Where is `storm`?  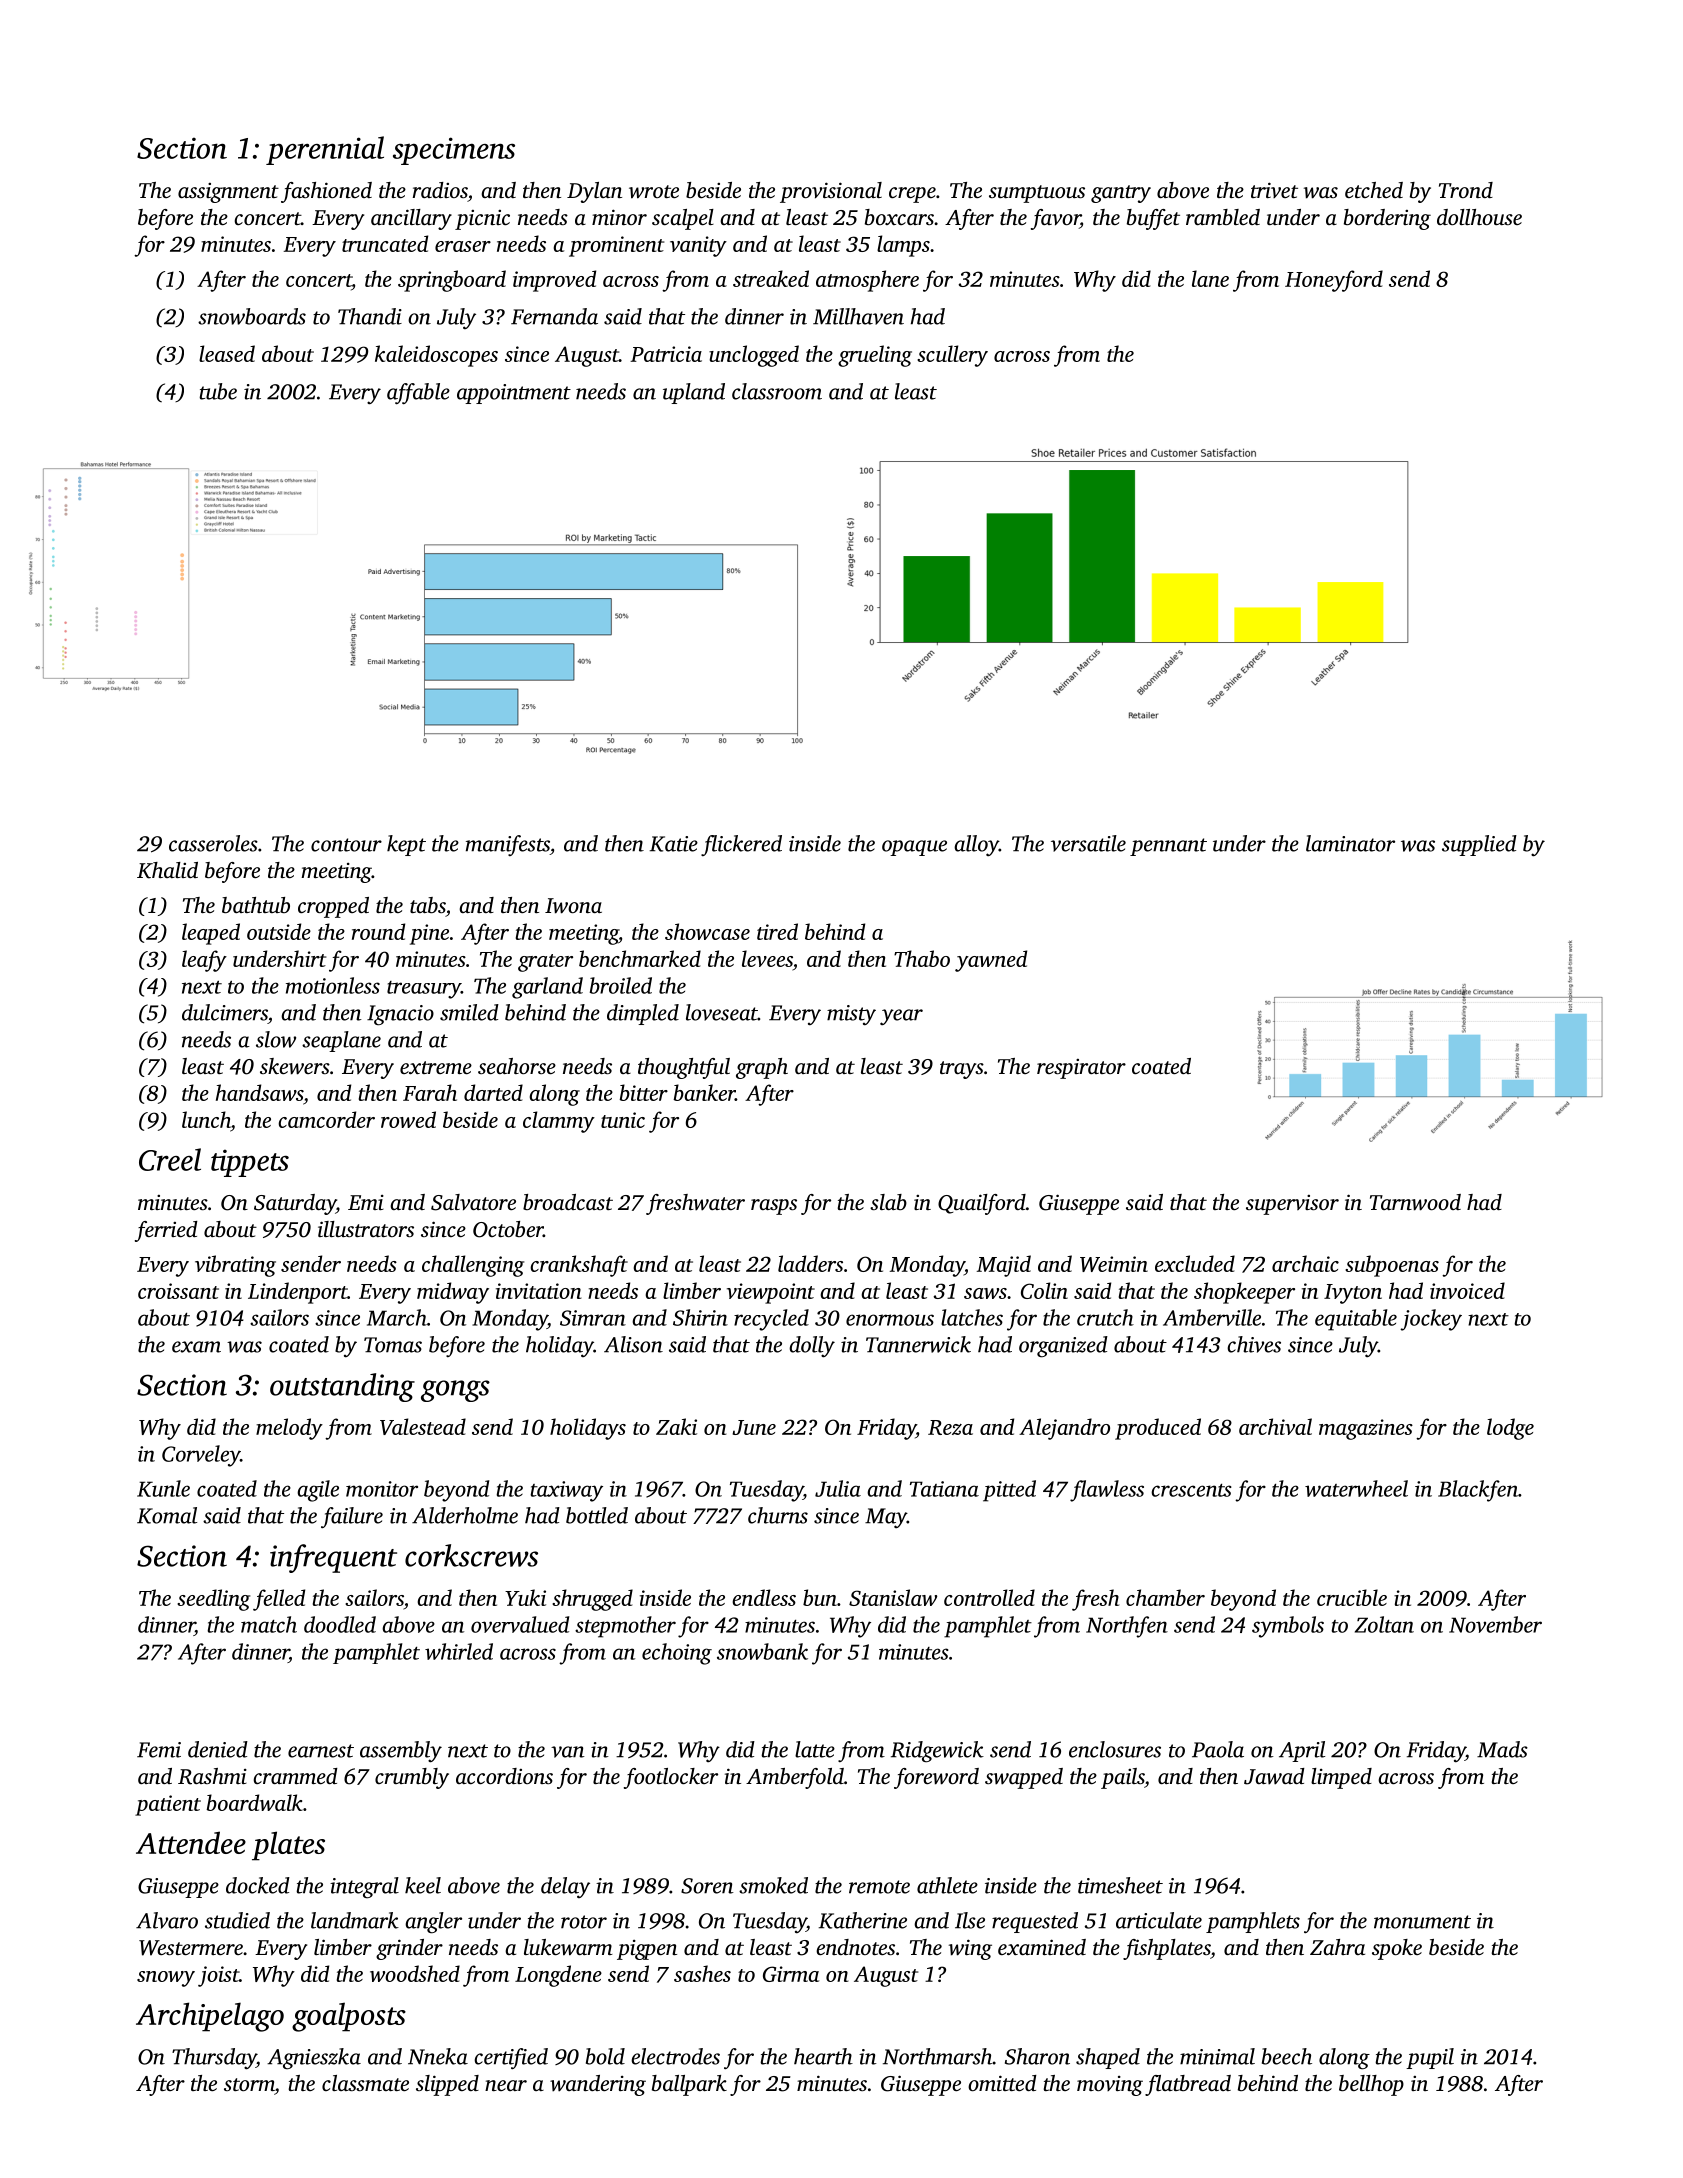 storm is located at coordinates (249, 2084).
